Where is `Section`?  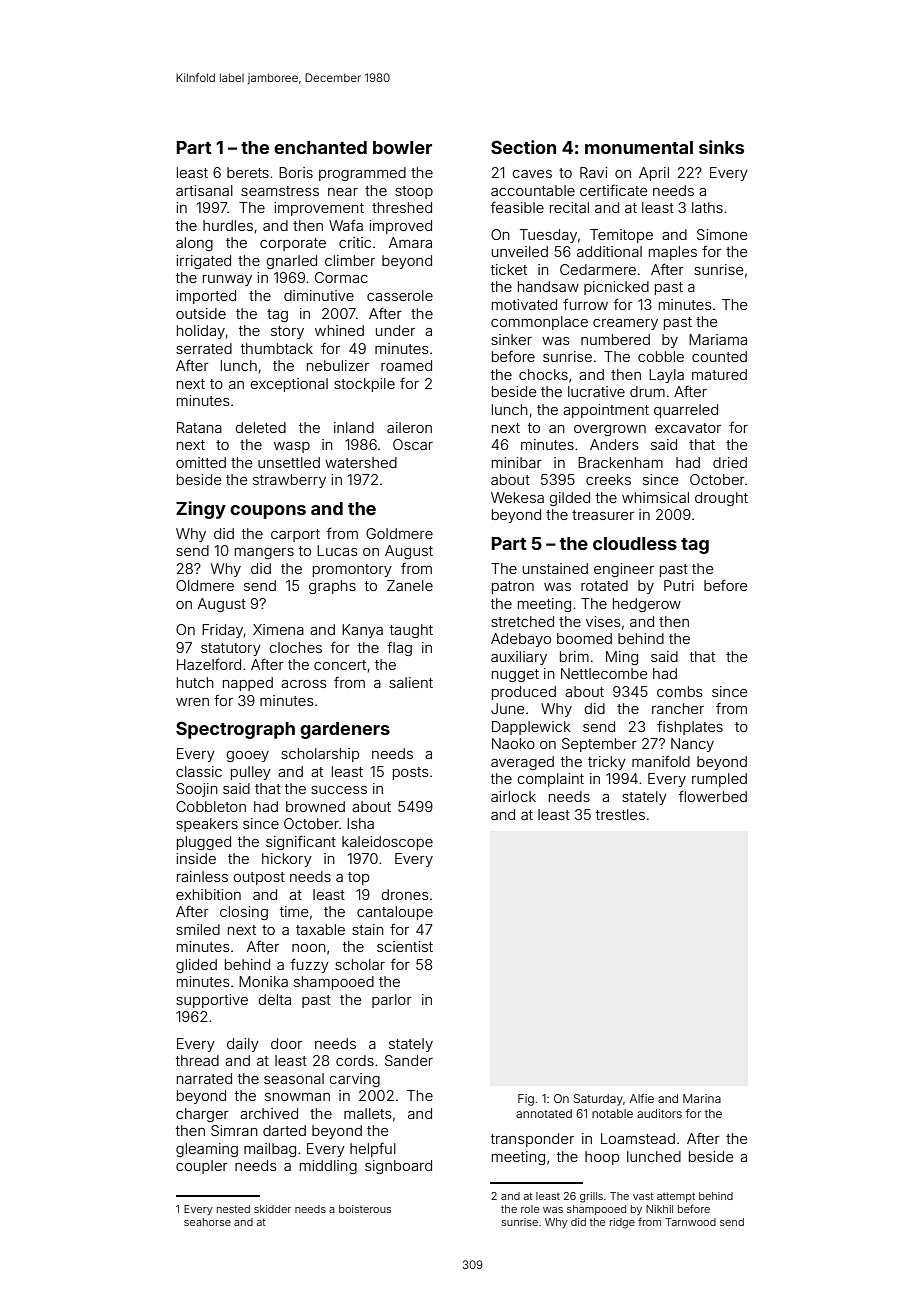
Section is located at coordinates (523, 147).
